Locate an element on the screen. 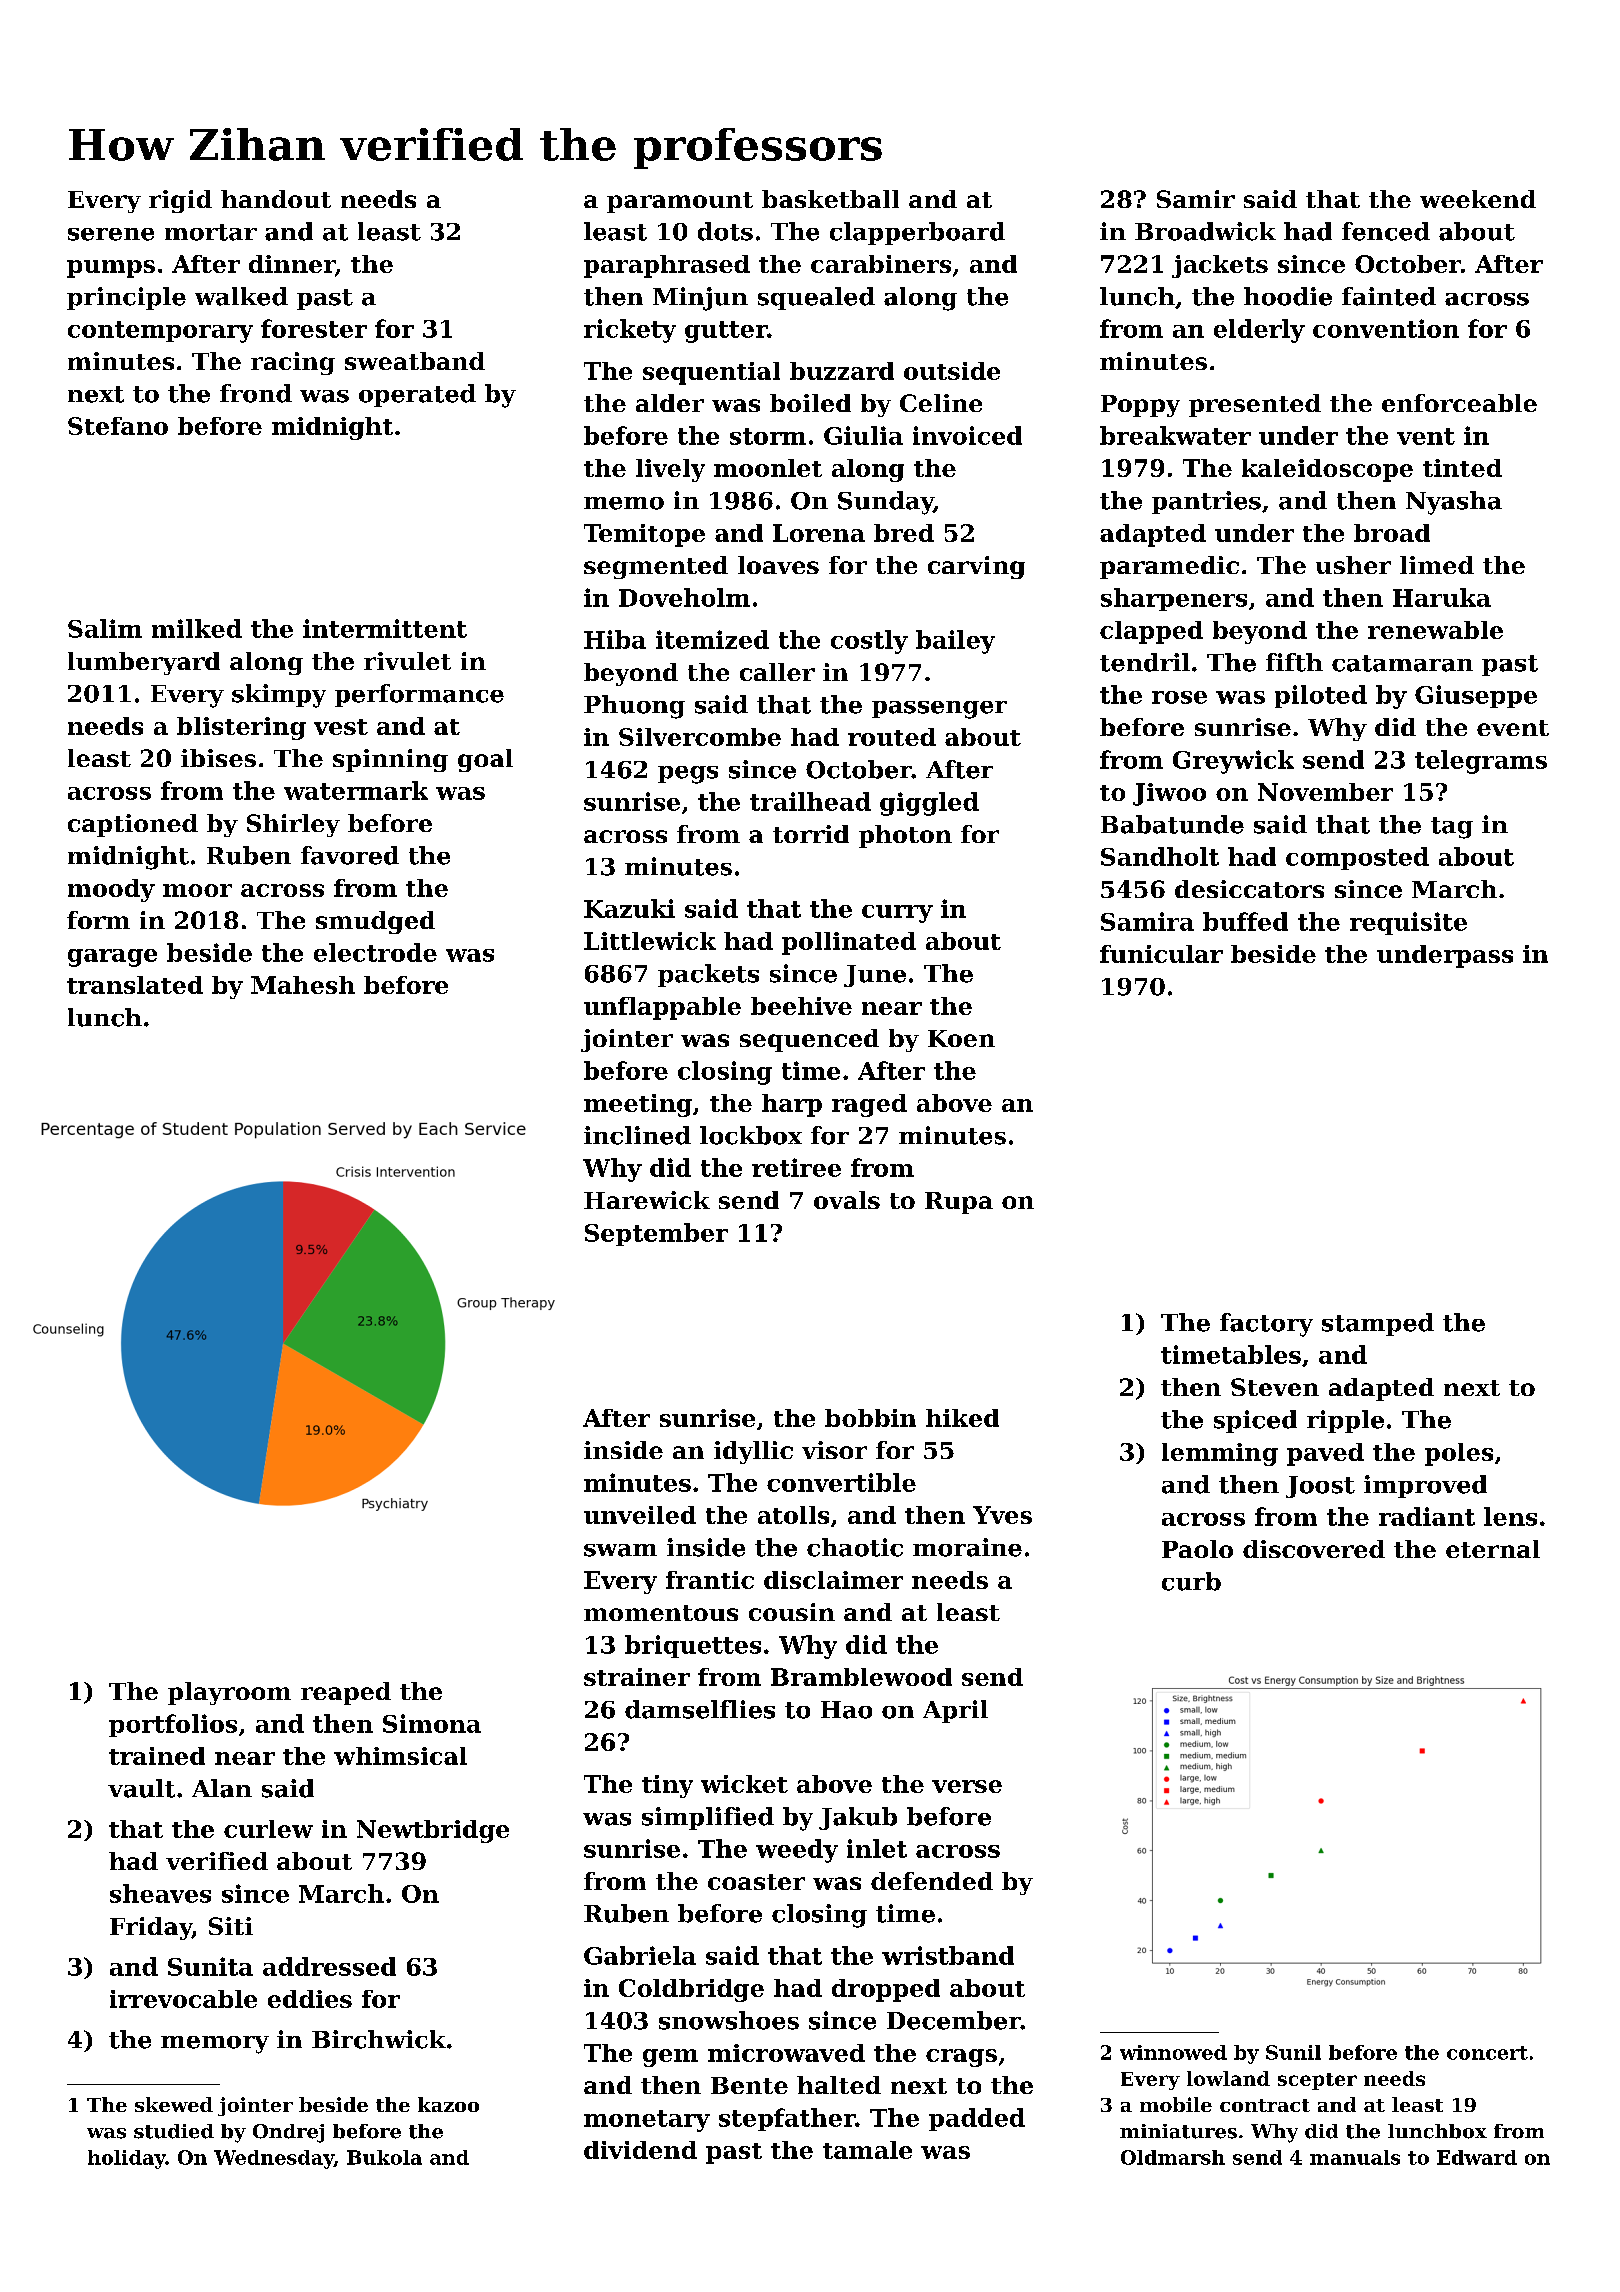 The image size is (1620, 2292). Rupa is located at coordinates (959, 1203).
